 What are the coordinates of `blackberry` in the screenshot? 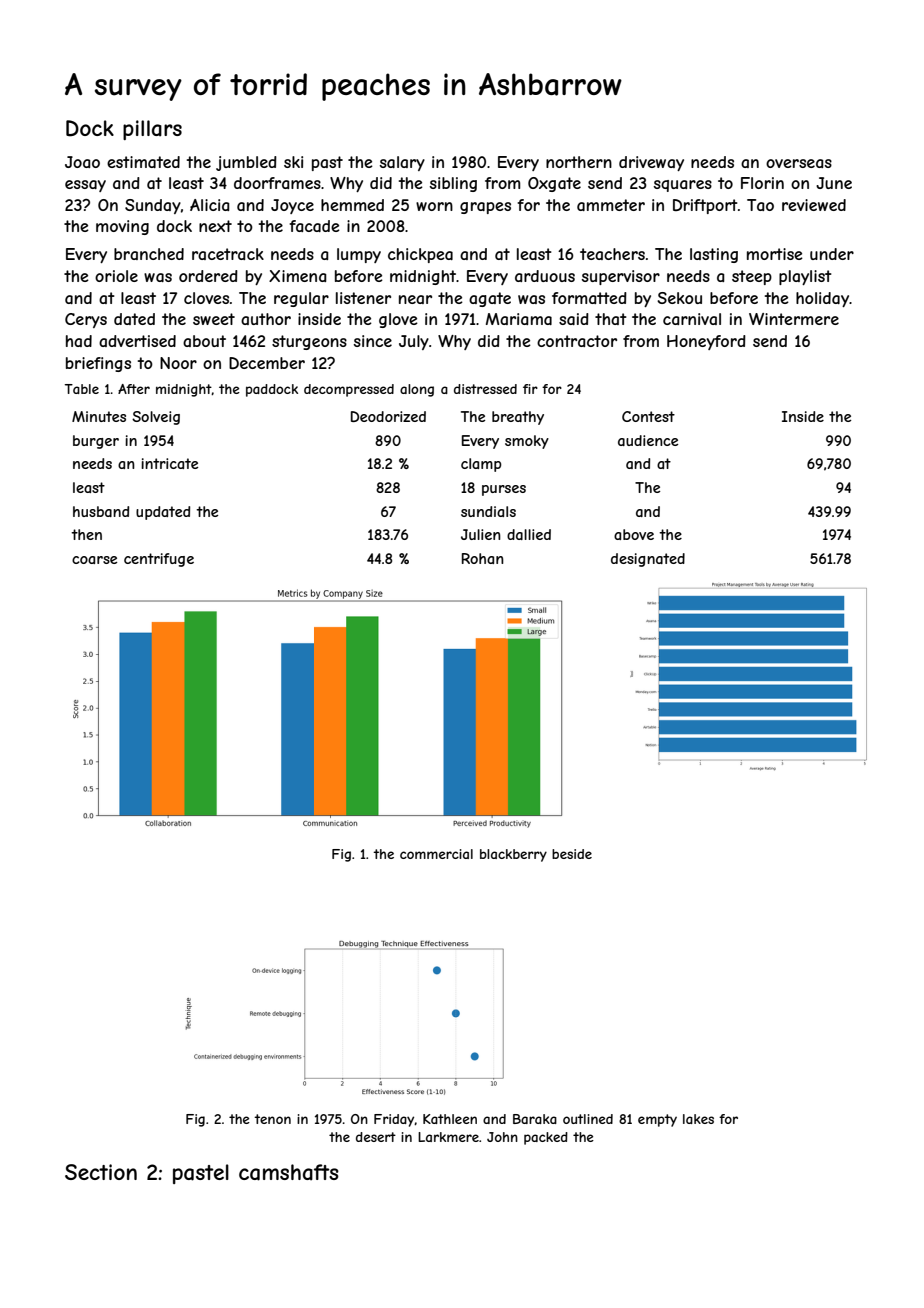 It's located at (513, 855).
